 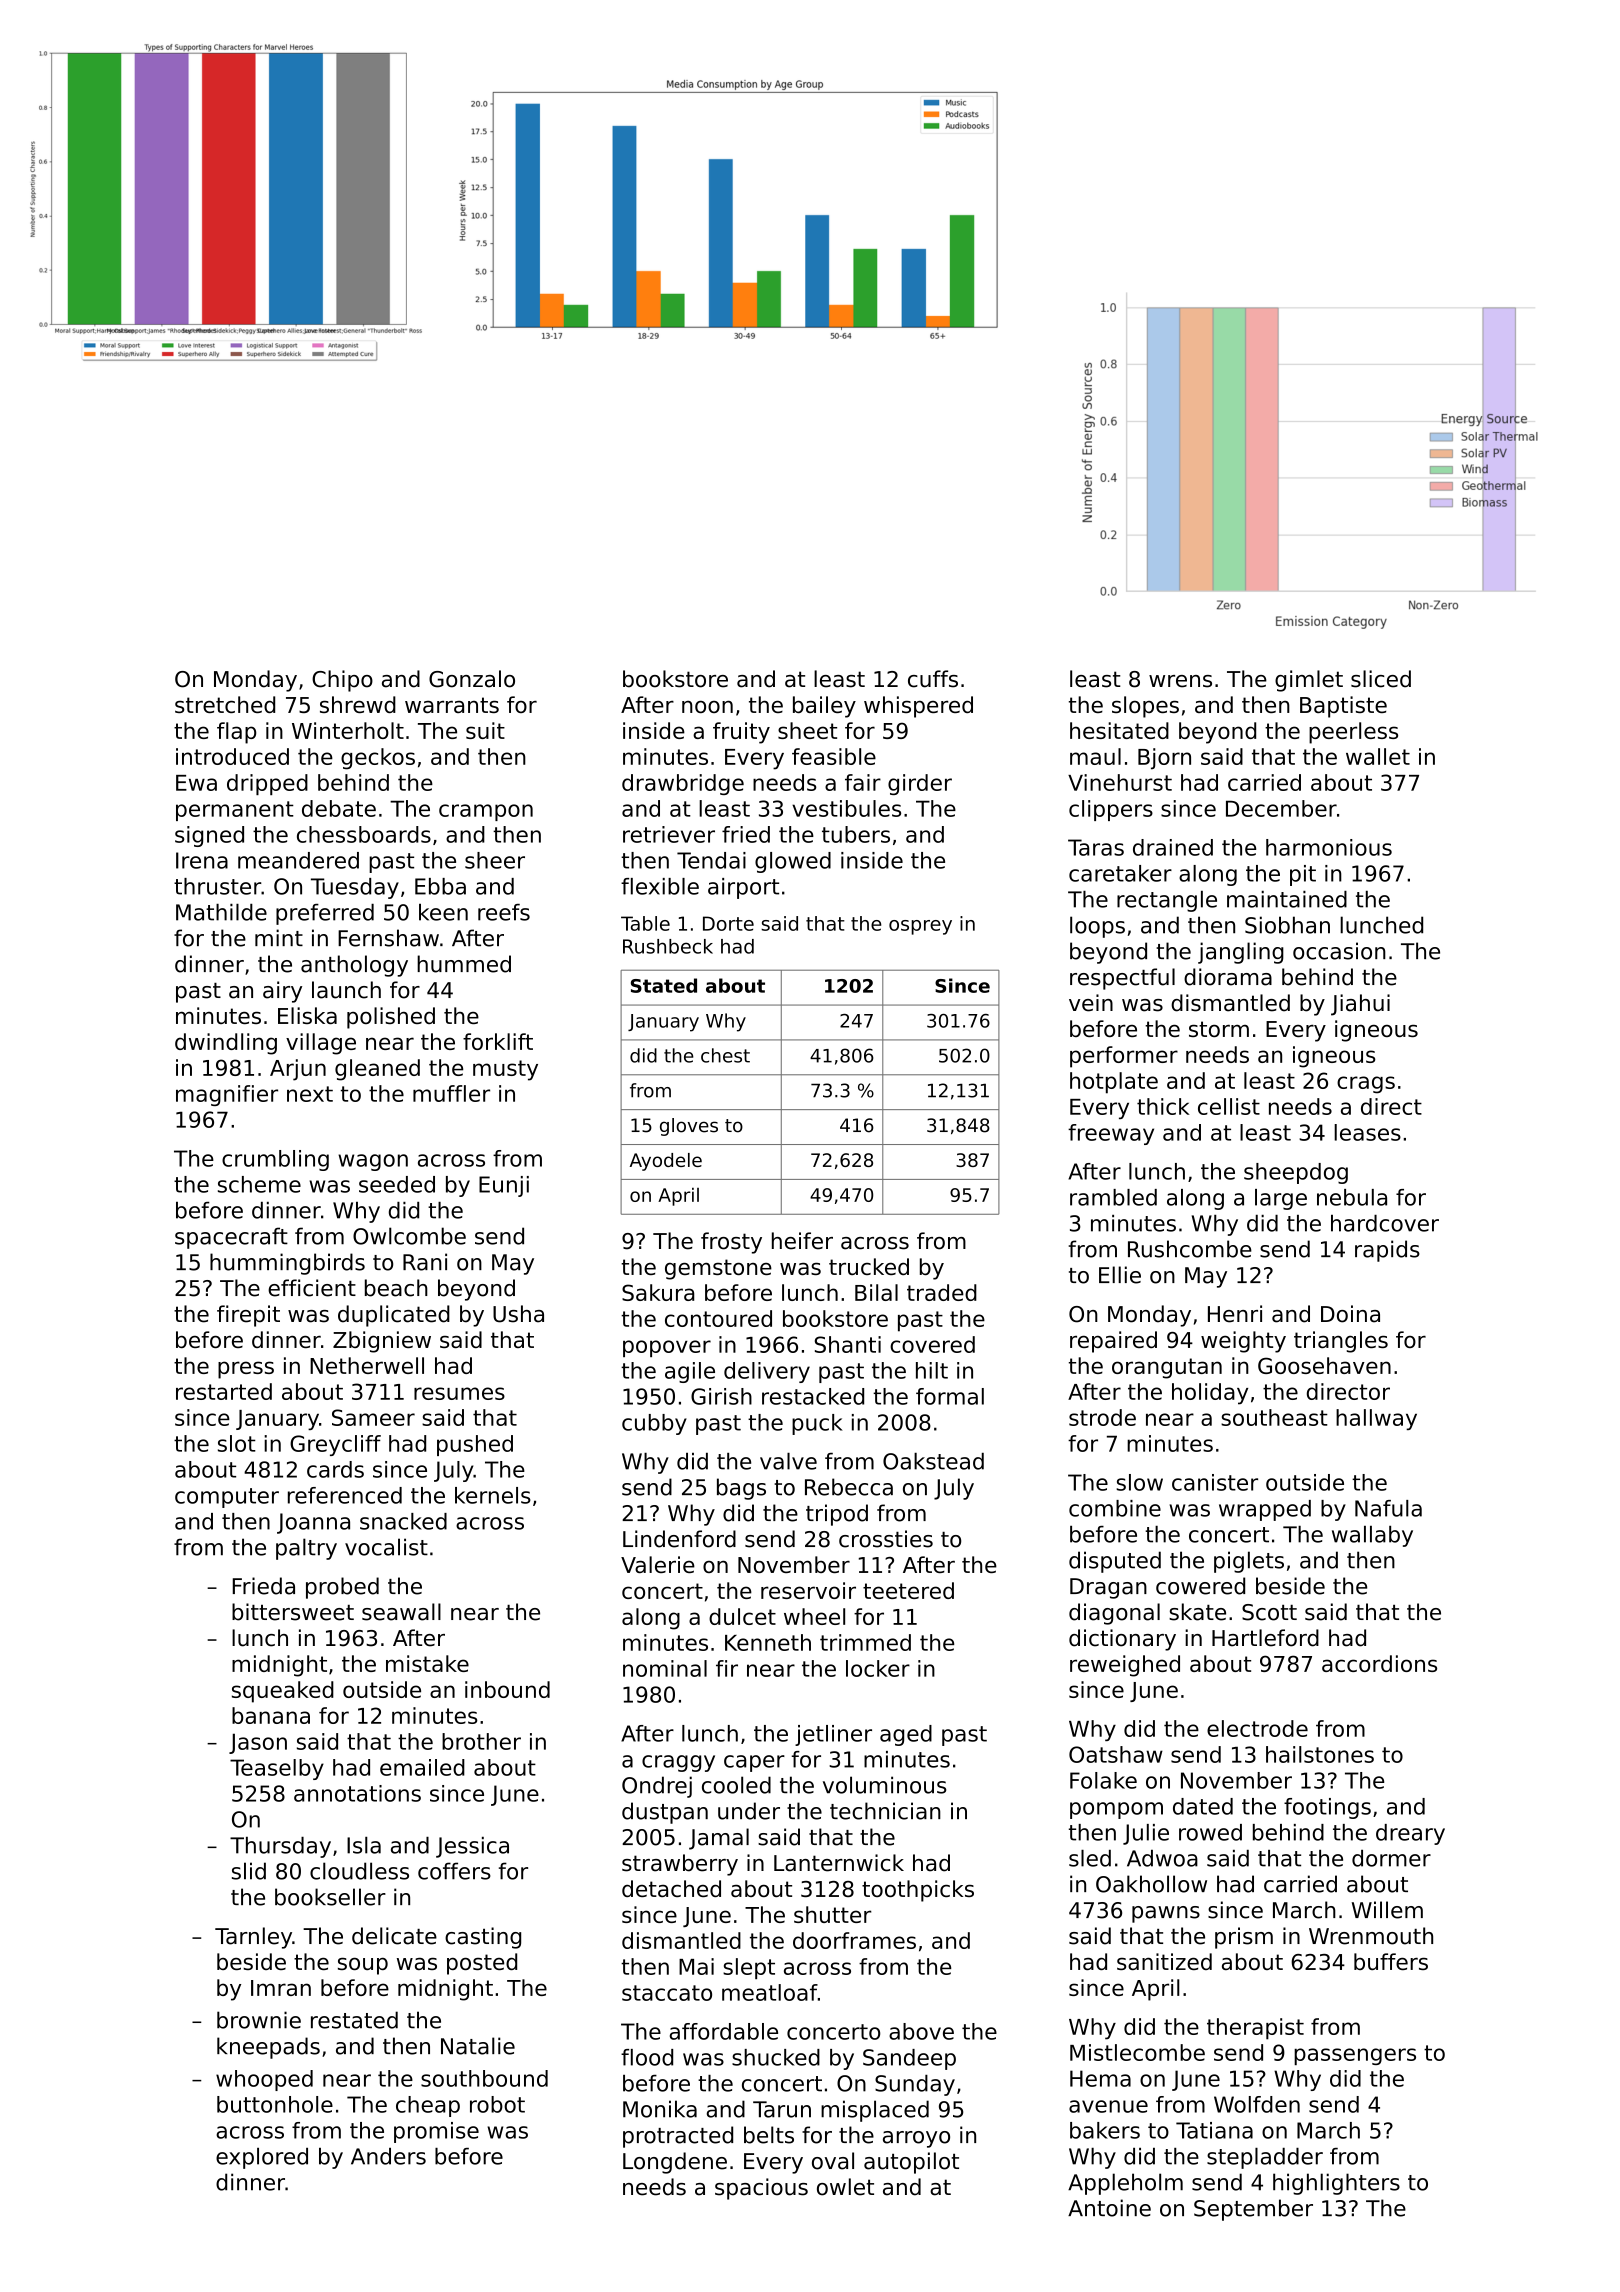 What do you see at coordinates (267, 784) in the document?
I see `dripped` at bounding box center [267, 784].
